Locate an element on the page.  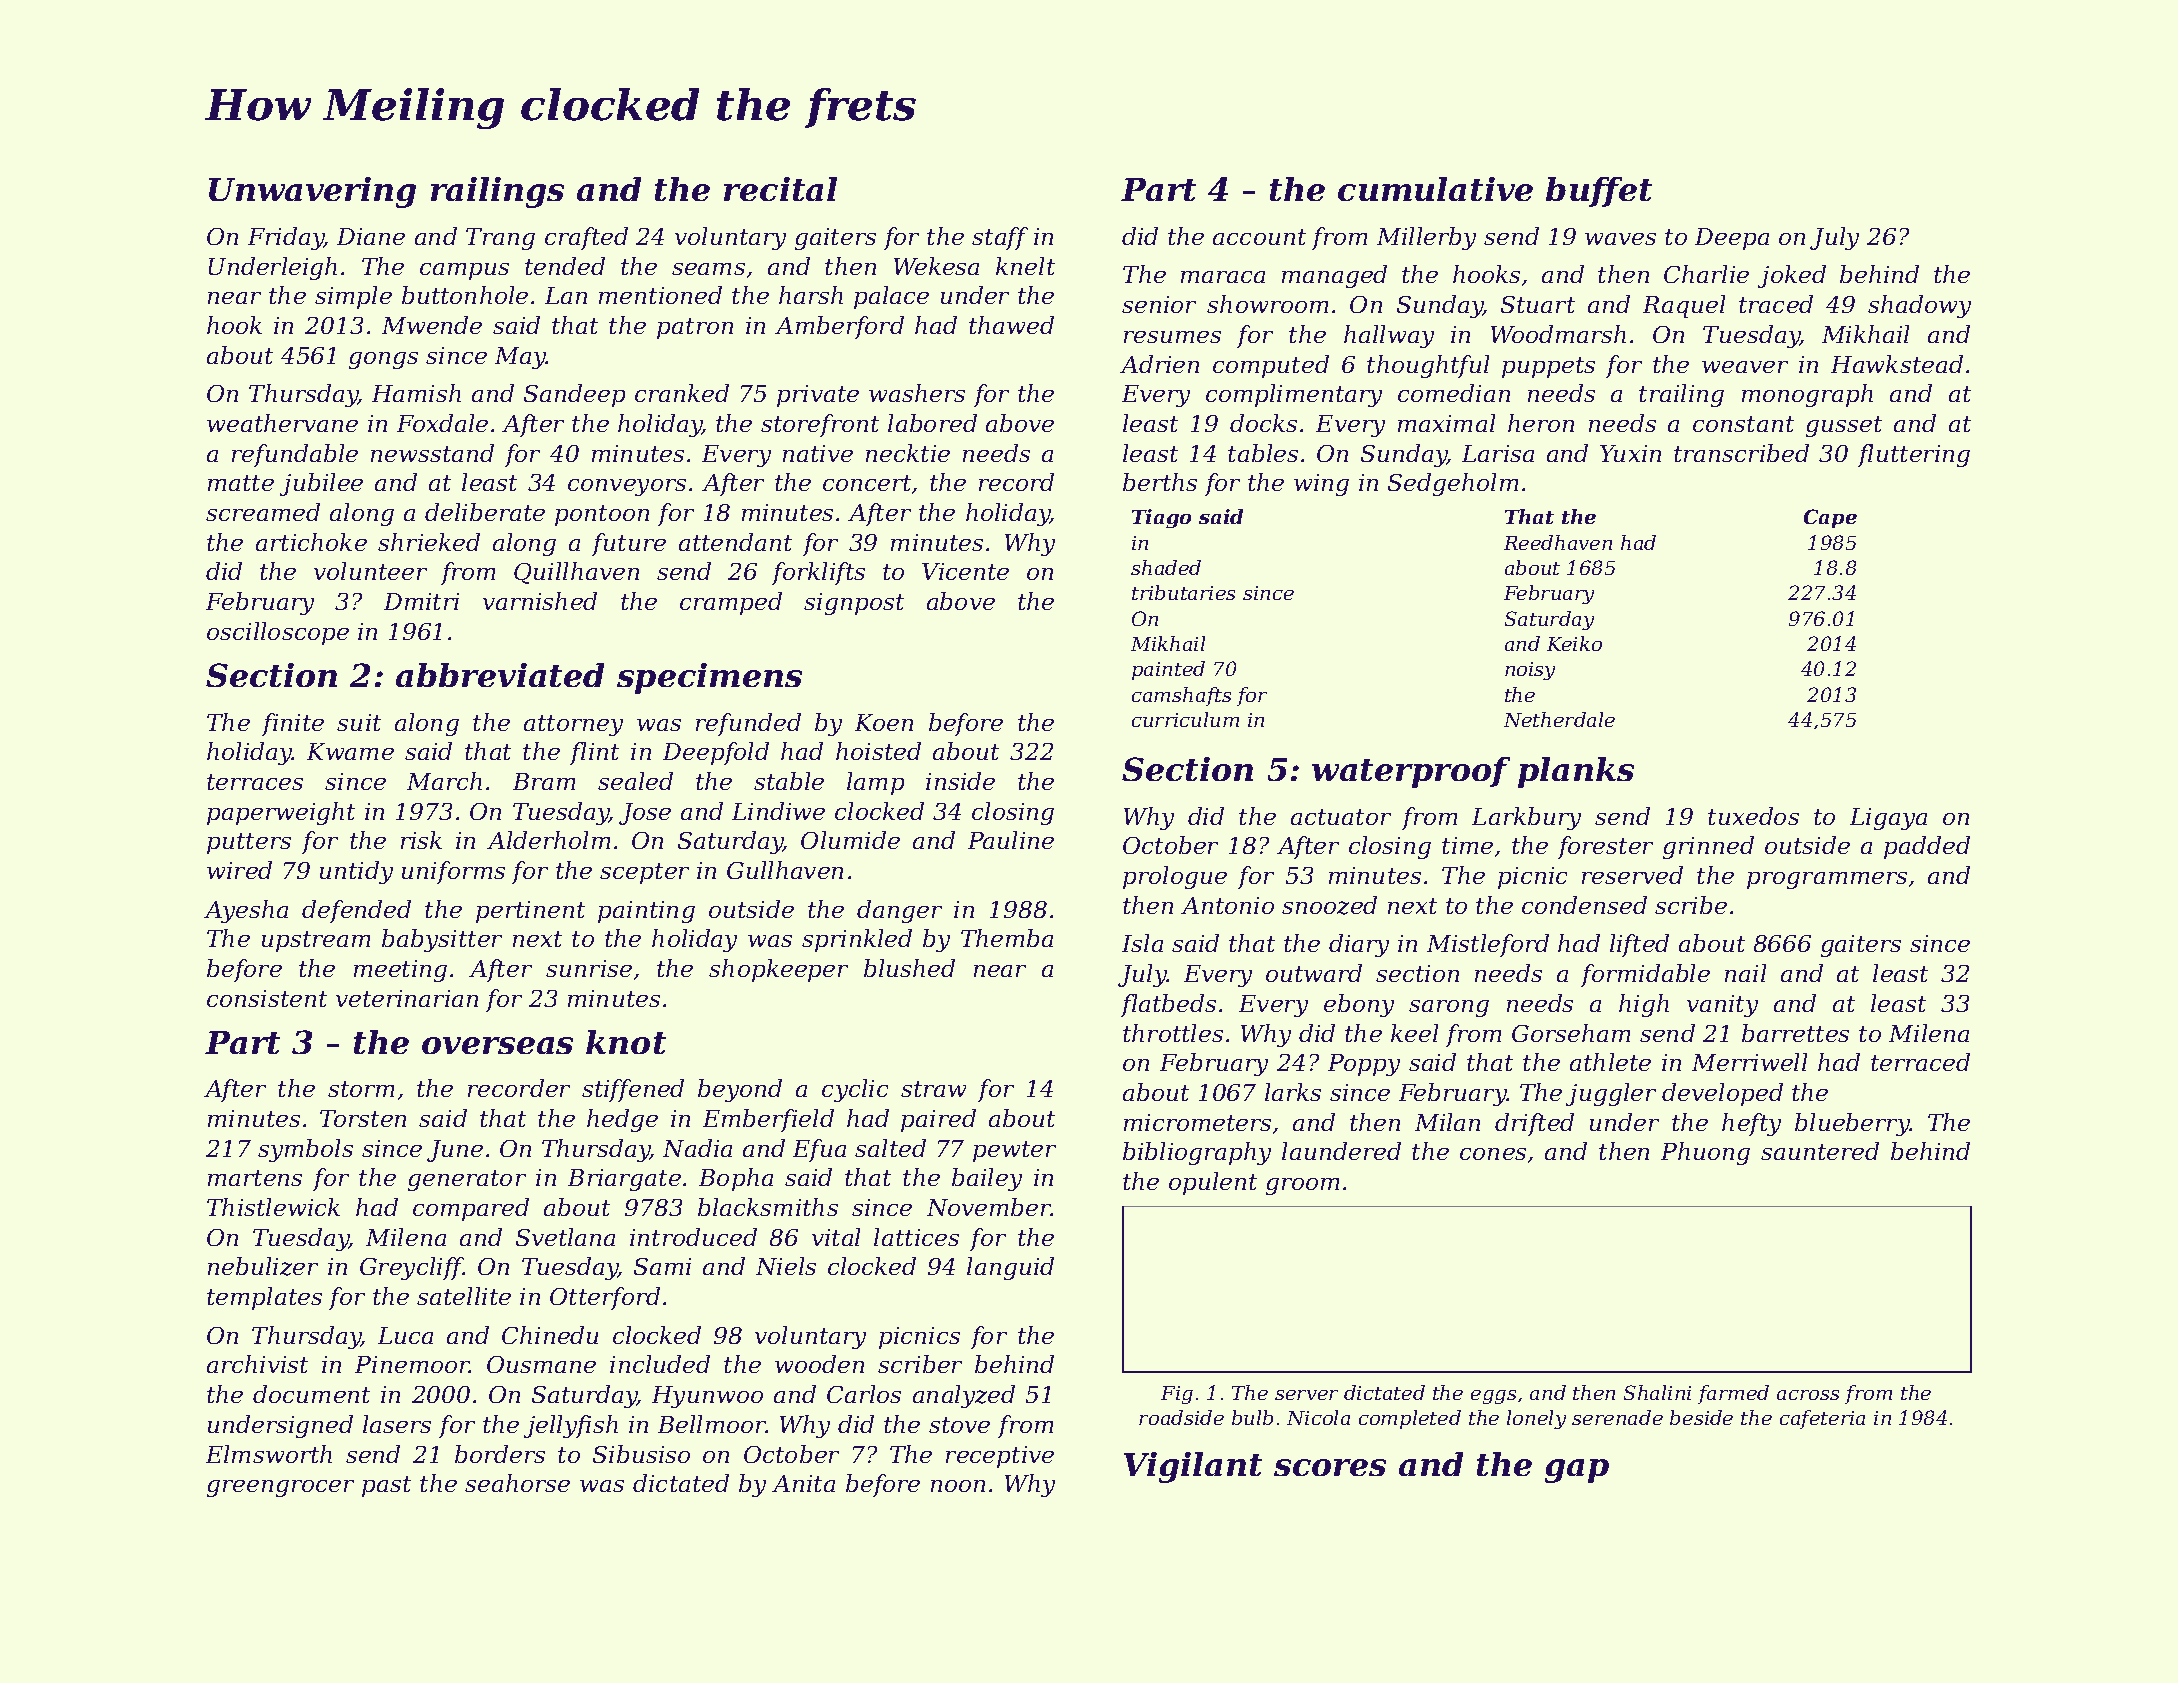
across is located at coordinates (1808, 1395).
